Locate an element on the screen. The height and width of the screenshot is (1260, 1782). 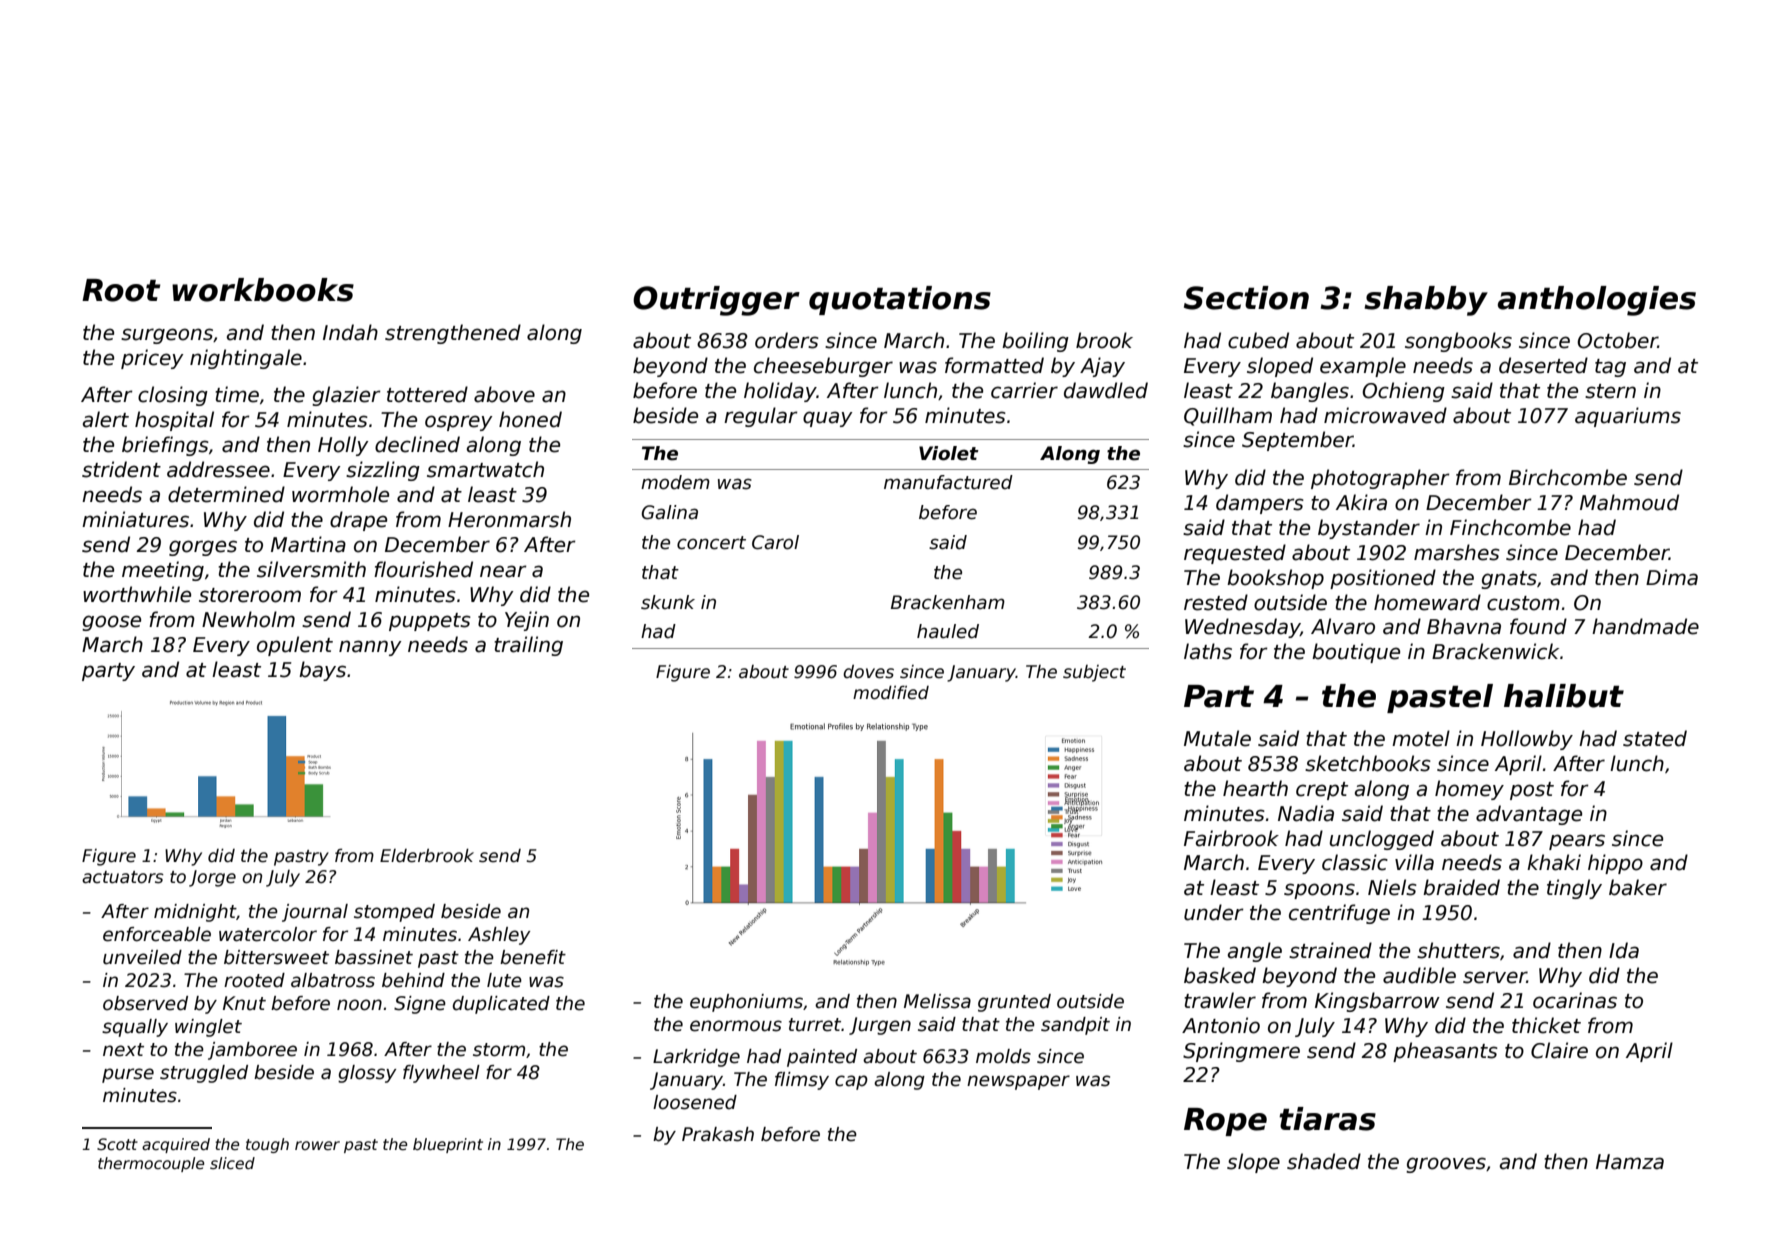
Bhavna is located at coordinates (1464, 626).
